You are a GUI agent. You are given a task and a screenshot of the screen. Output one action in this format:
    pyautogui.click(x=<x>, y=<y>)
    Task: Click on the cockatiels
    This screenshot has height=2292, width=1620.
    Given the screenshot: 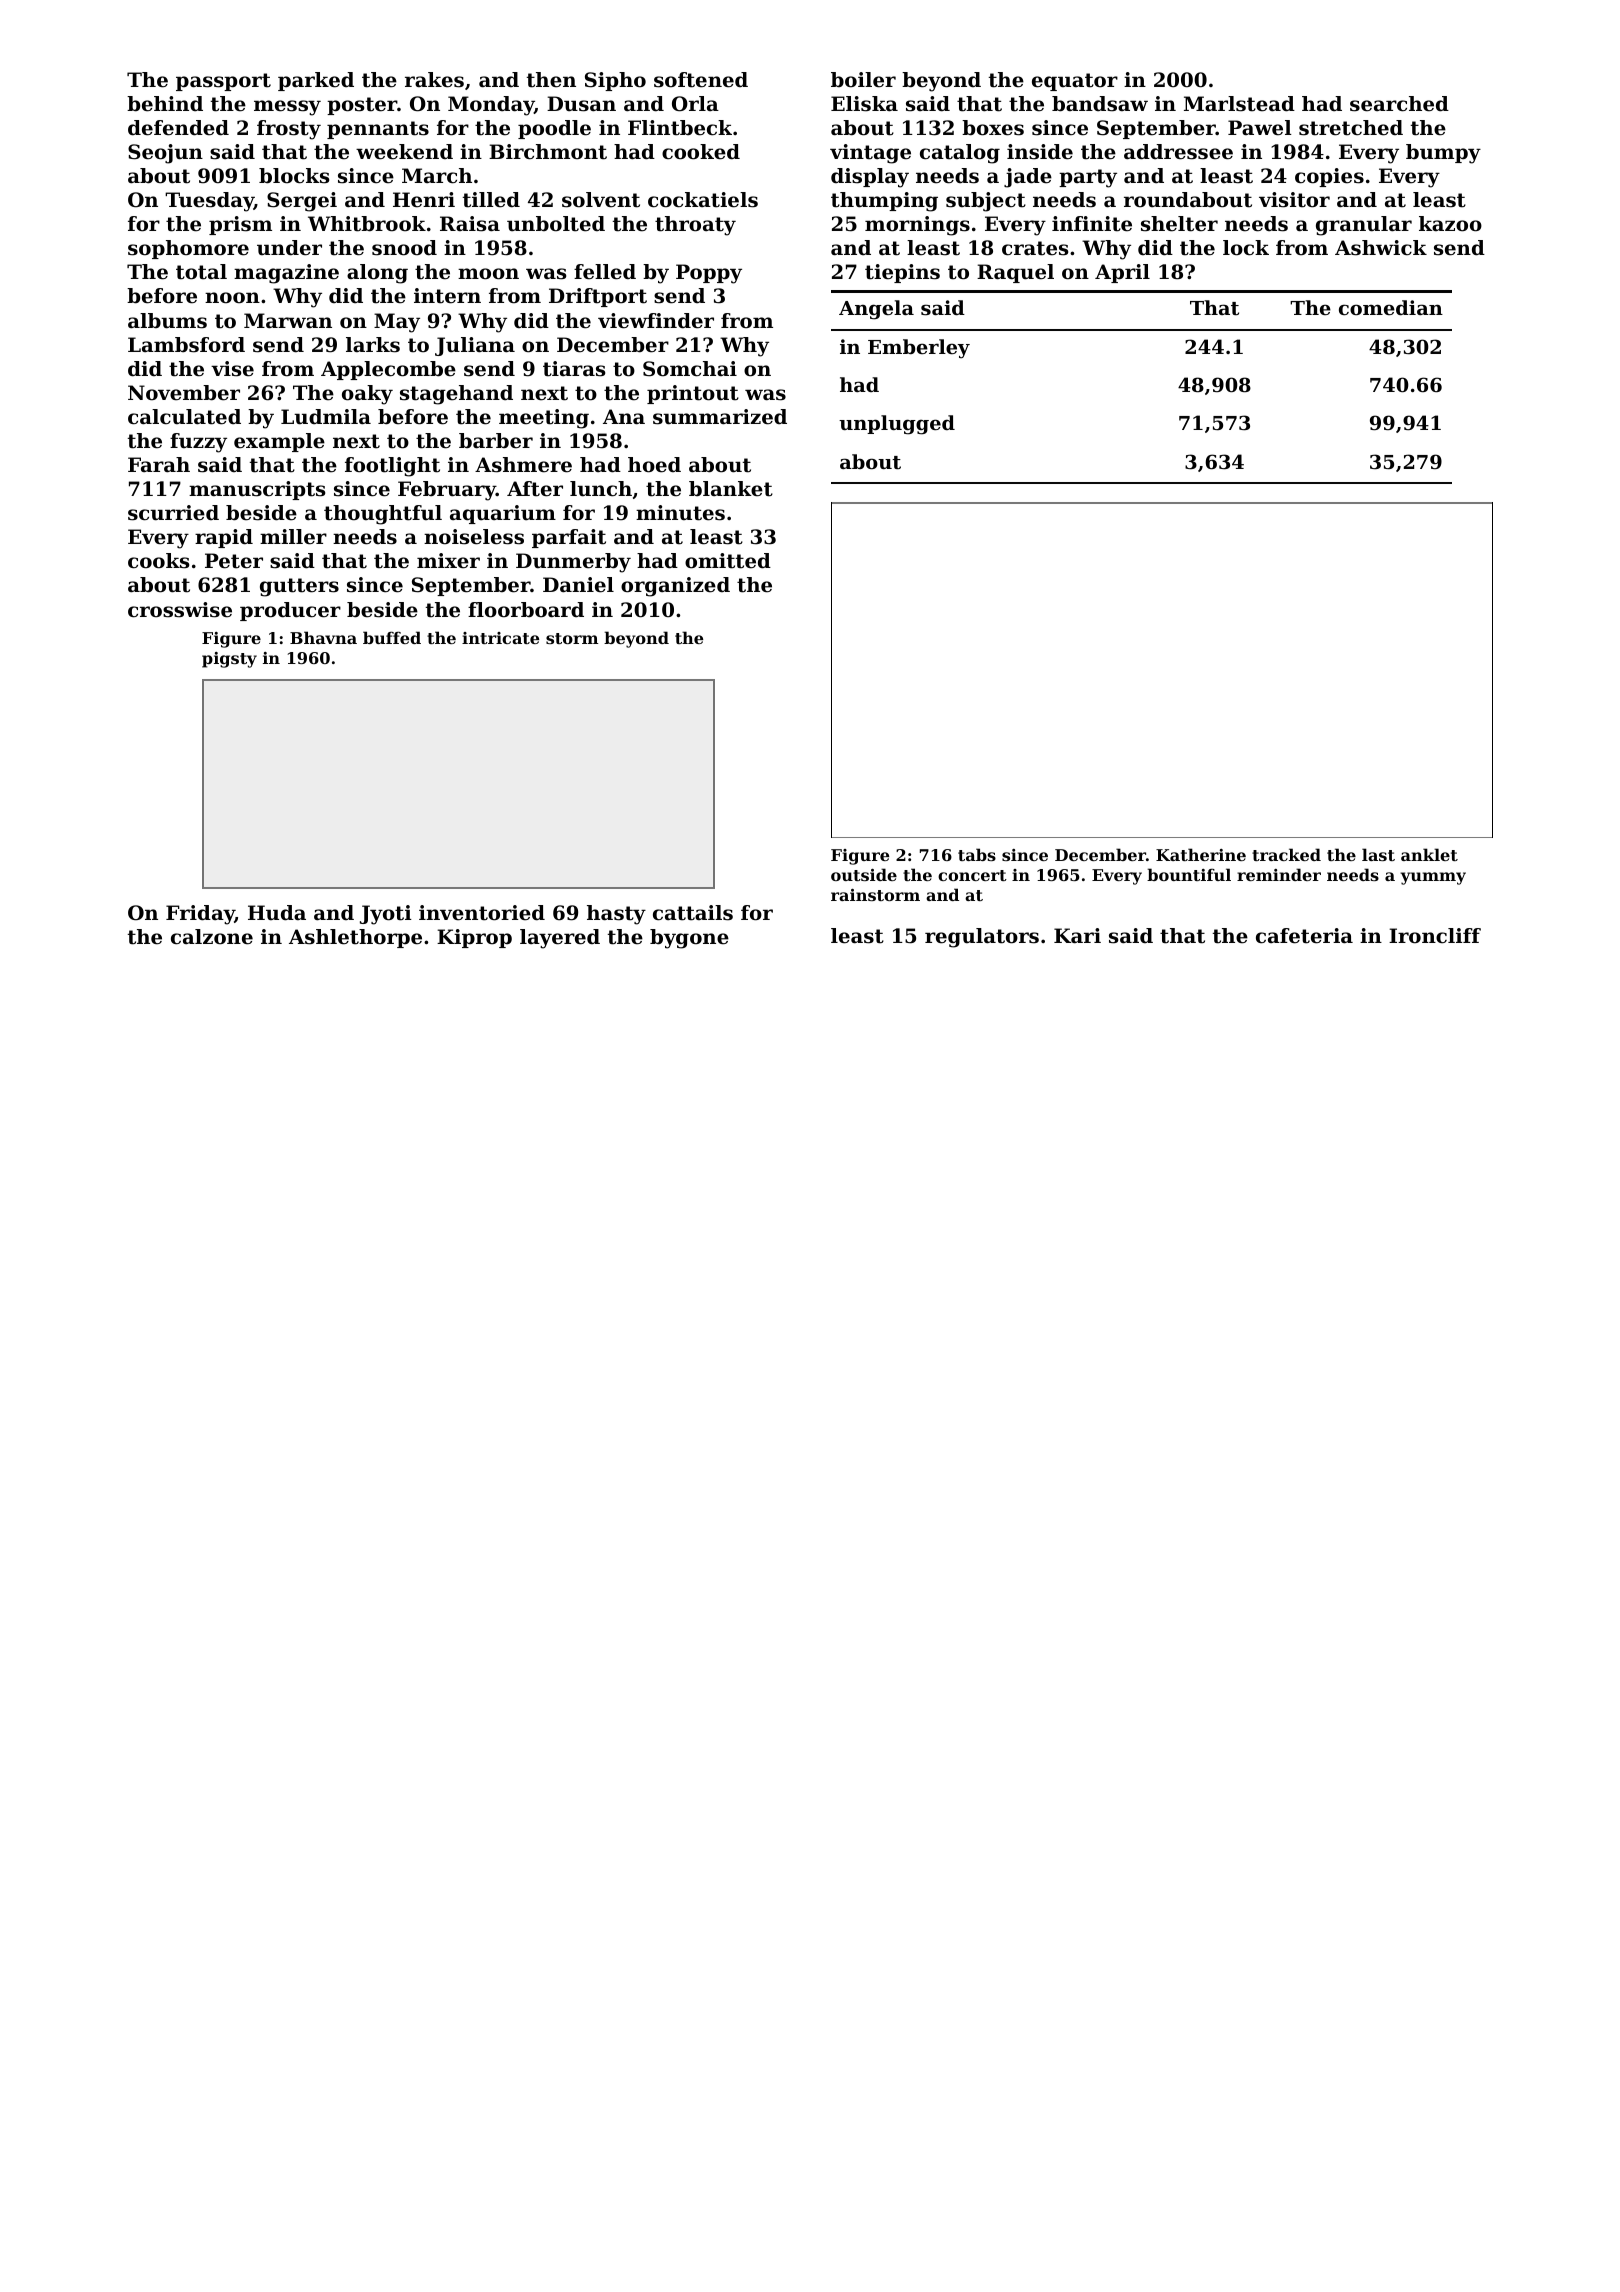 What is the action you would take?
    pyautogui.click(x=703, y=200)
